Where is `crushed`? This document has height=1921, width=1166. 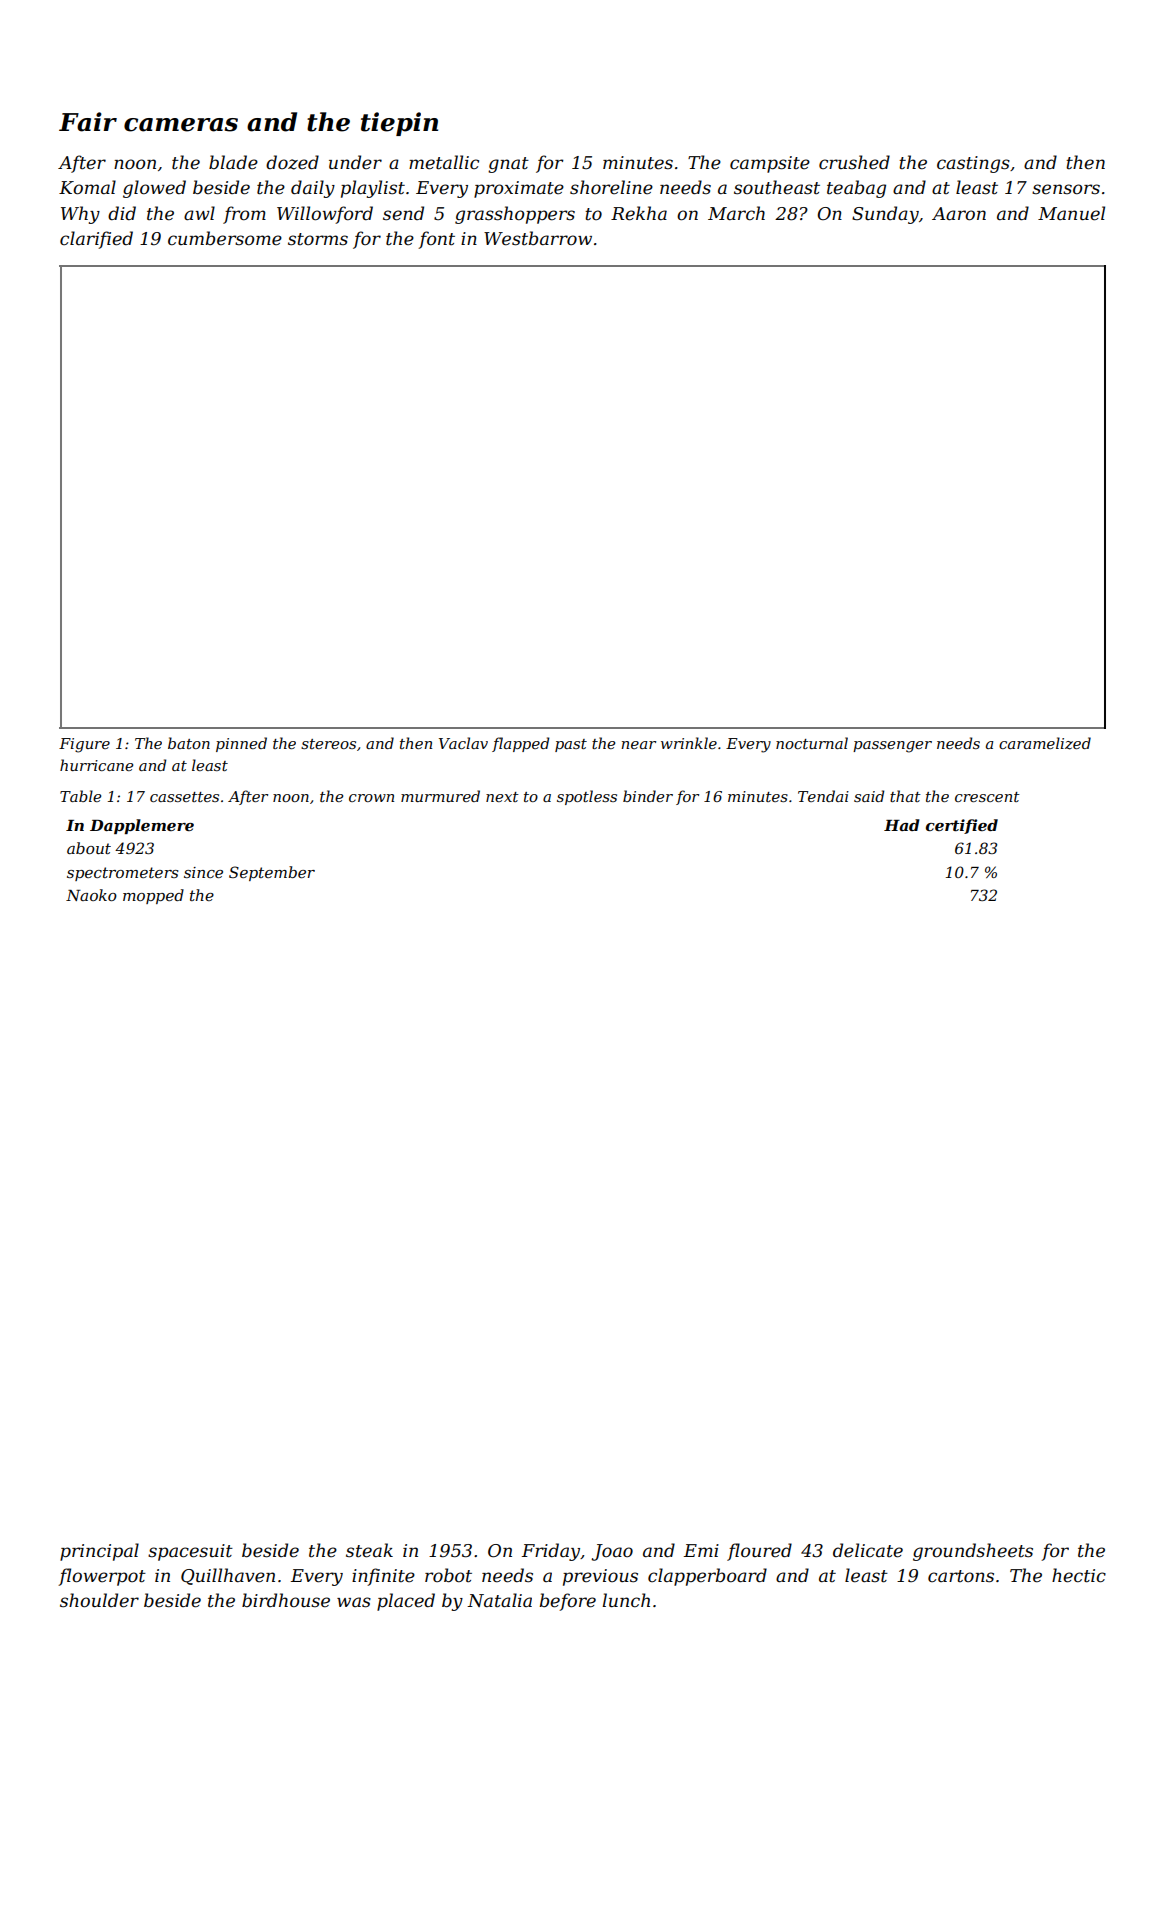 crushed is located at coordinates (854, 162).
